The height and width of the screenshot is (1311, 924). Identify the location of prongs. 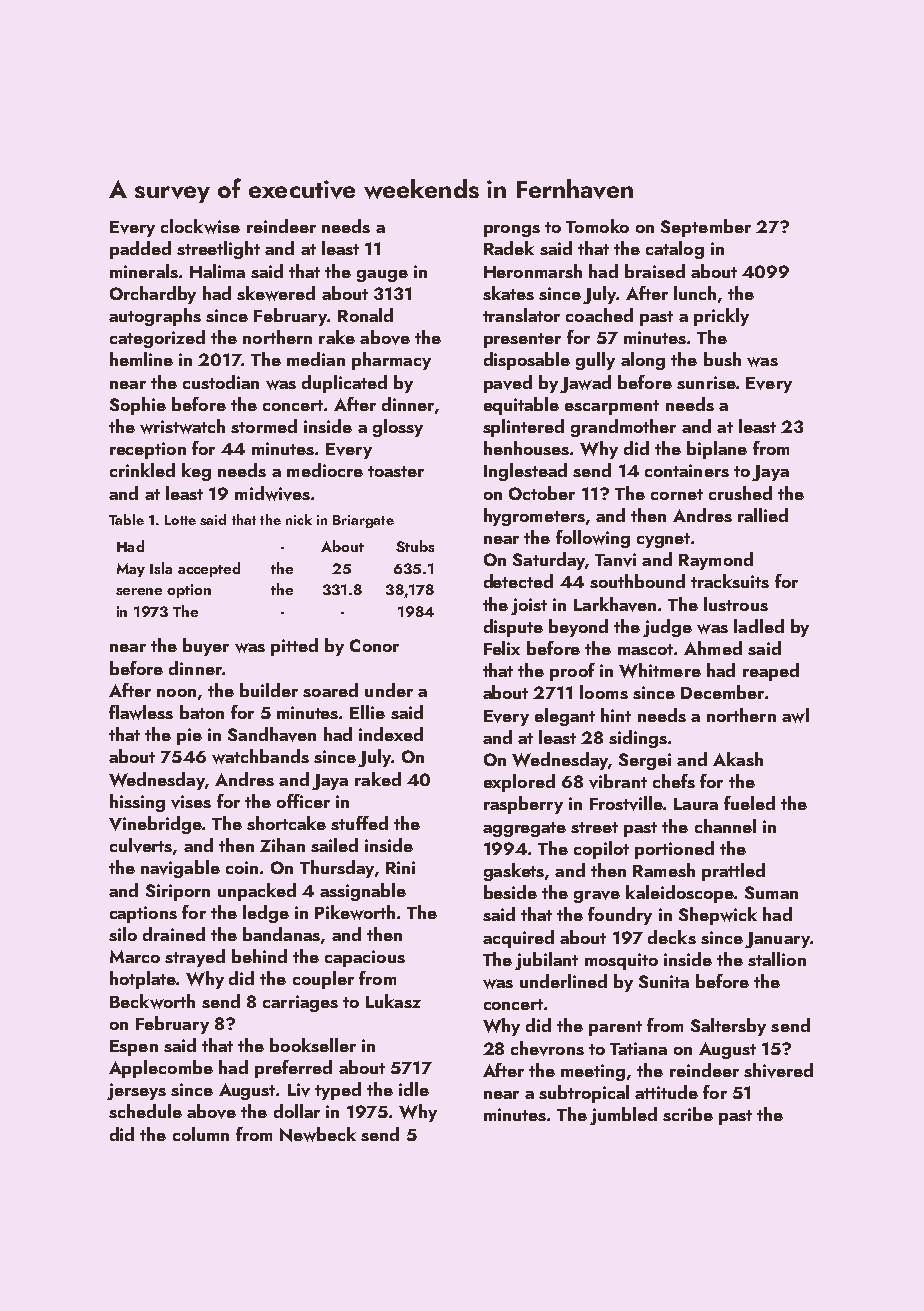
(512, 231).
